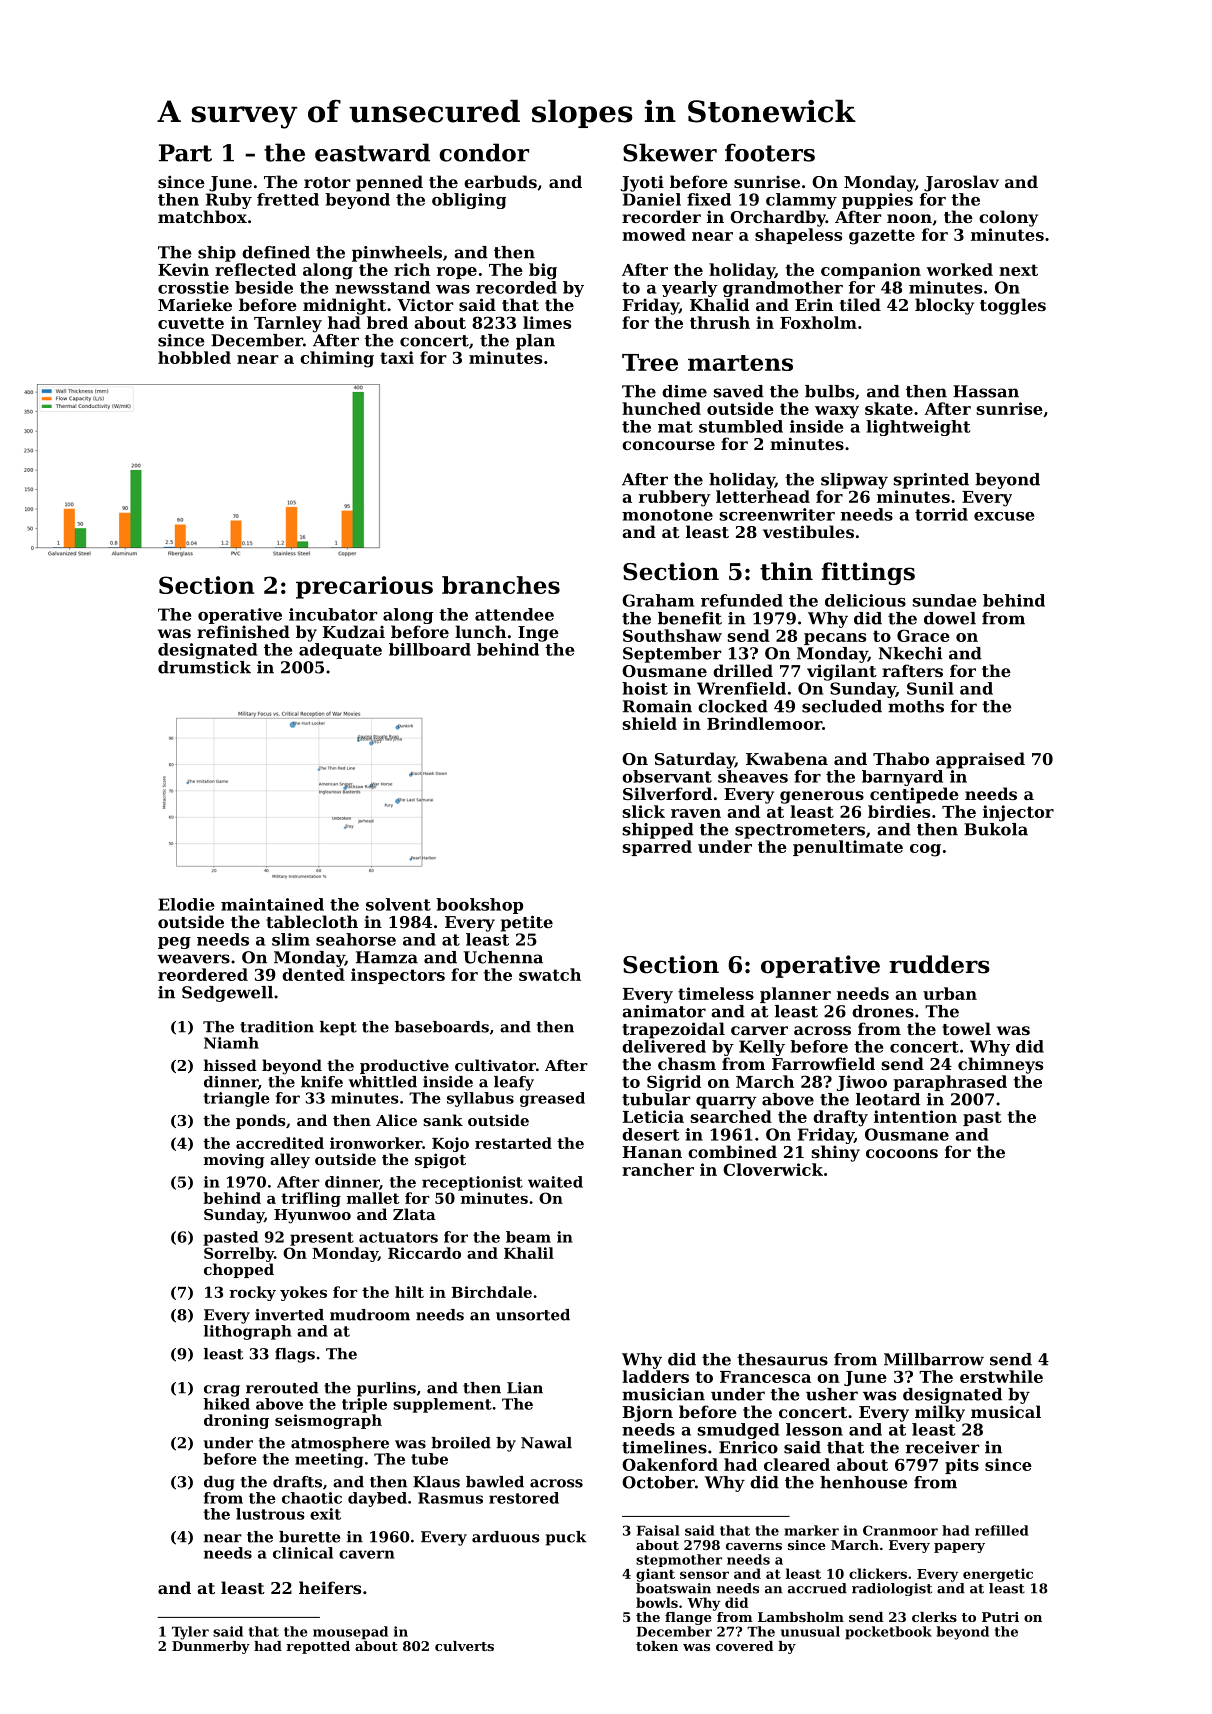  I want to click on maintained, so click(272, 904).
